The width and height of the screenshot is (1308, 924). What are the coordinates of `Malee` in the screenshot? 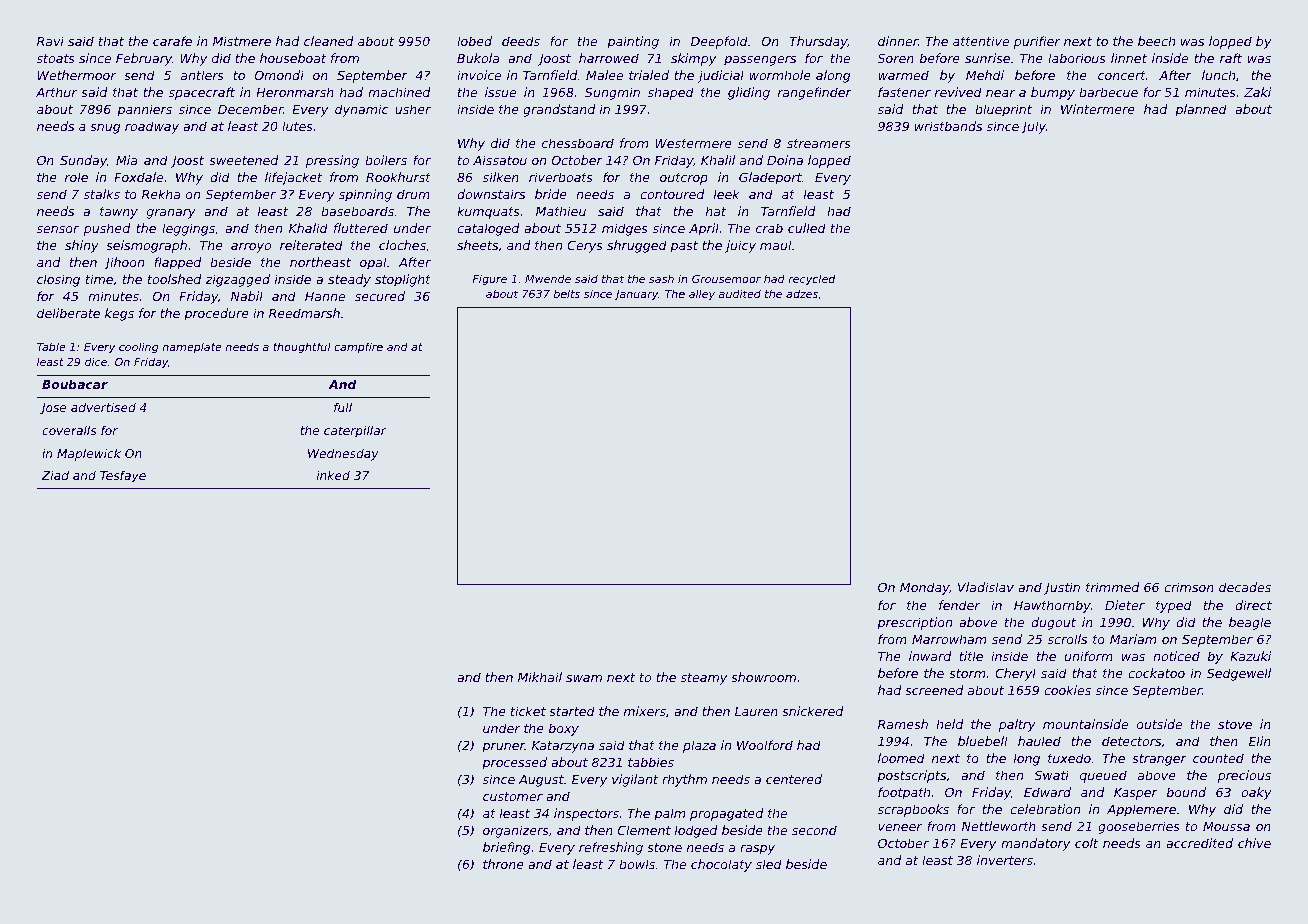 It's located at (604, 75).
